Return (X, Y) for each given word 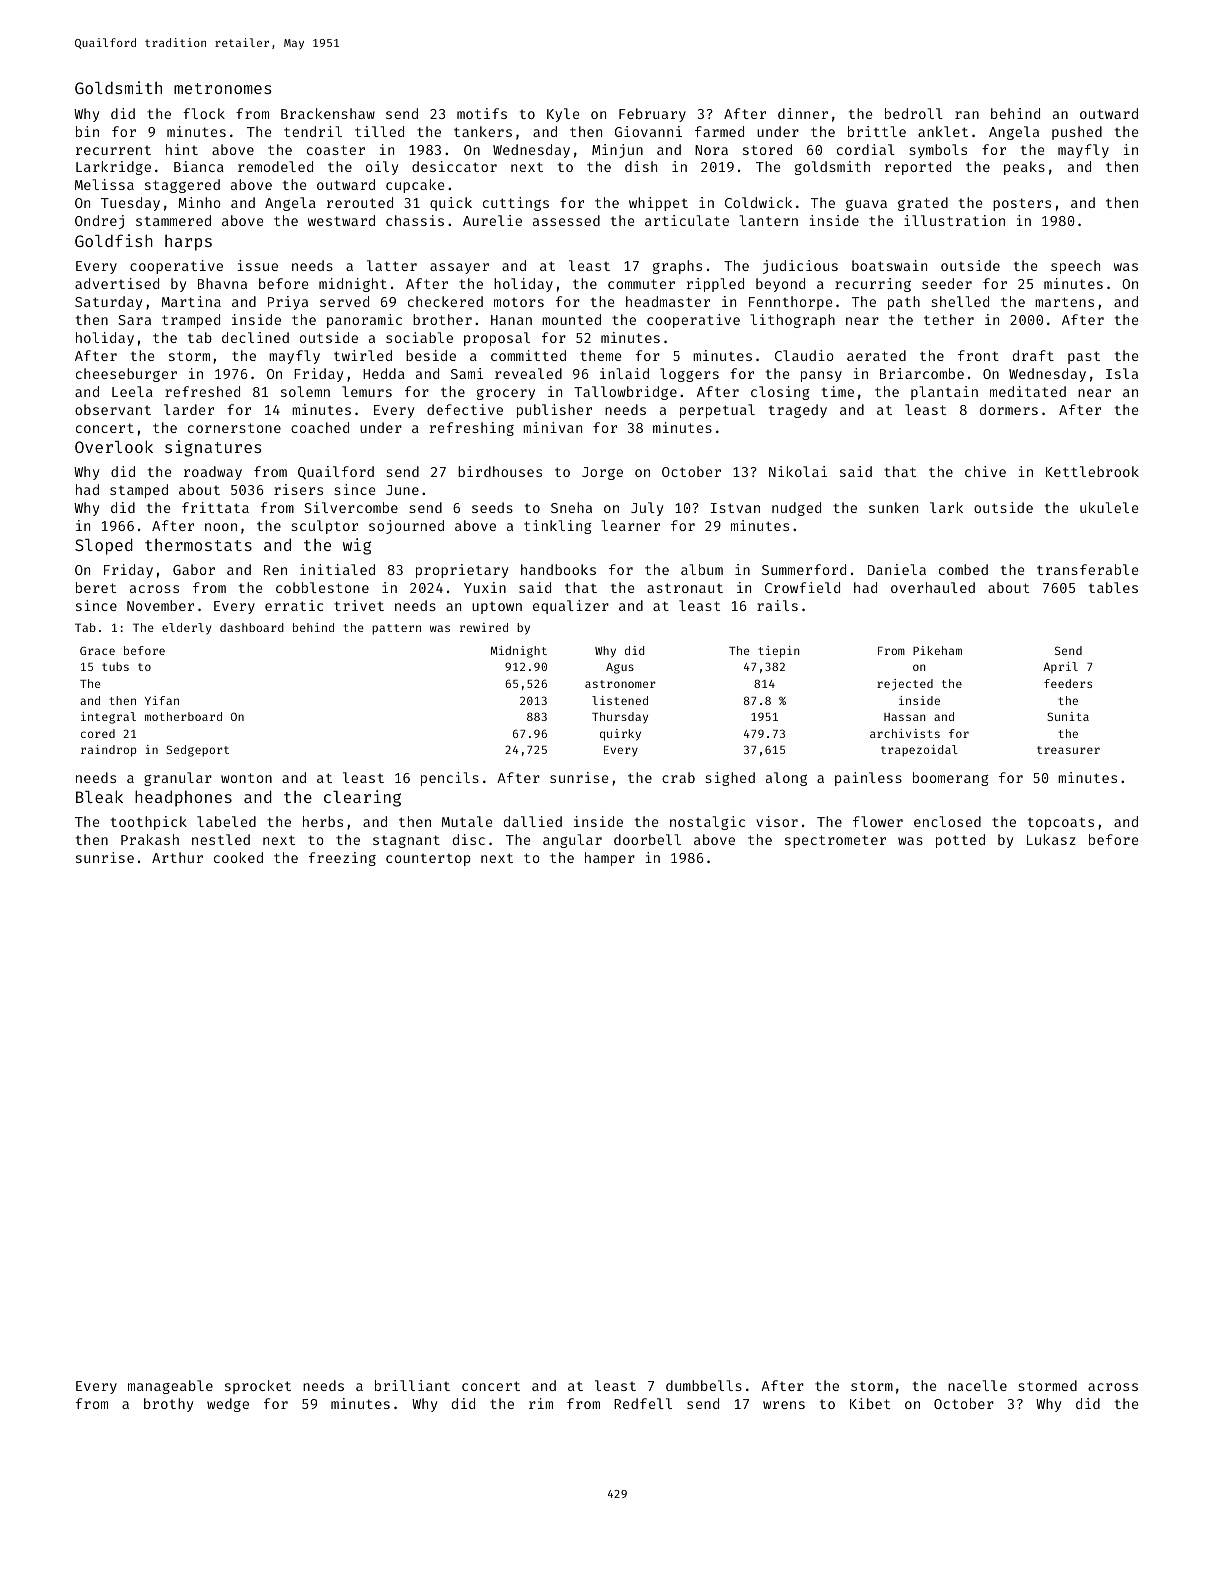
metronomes (222, 88)
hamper (610, 859)
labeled (226, 821)
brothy (168, 1405)
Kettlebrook (1092, 471)
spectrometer (835, 841)
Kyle (563, 115)
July (647, 509)
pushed (1077, 133)
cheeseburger (126, 375)
